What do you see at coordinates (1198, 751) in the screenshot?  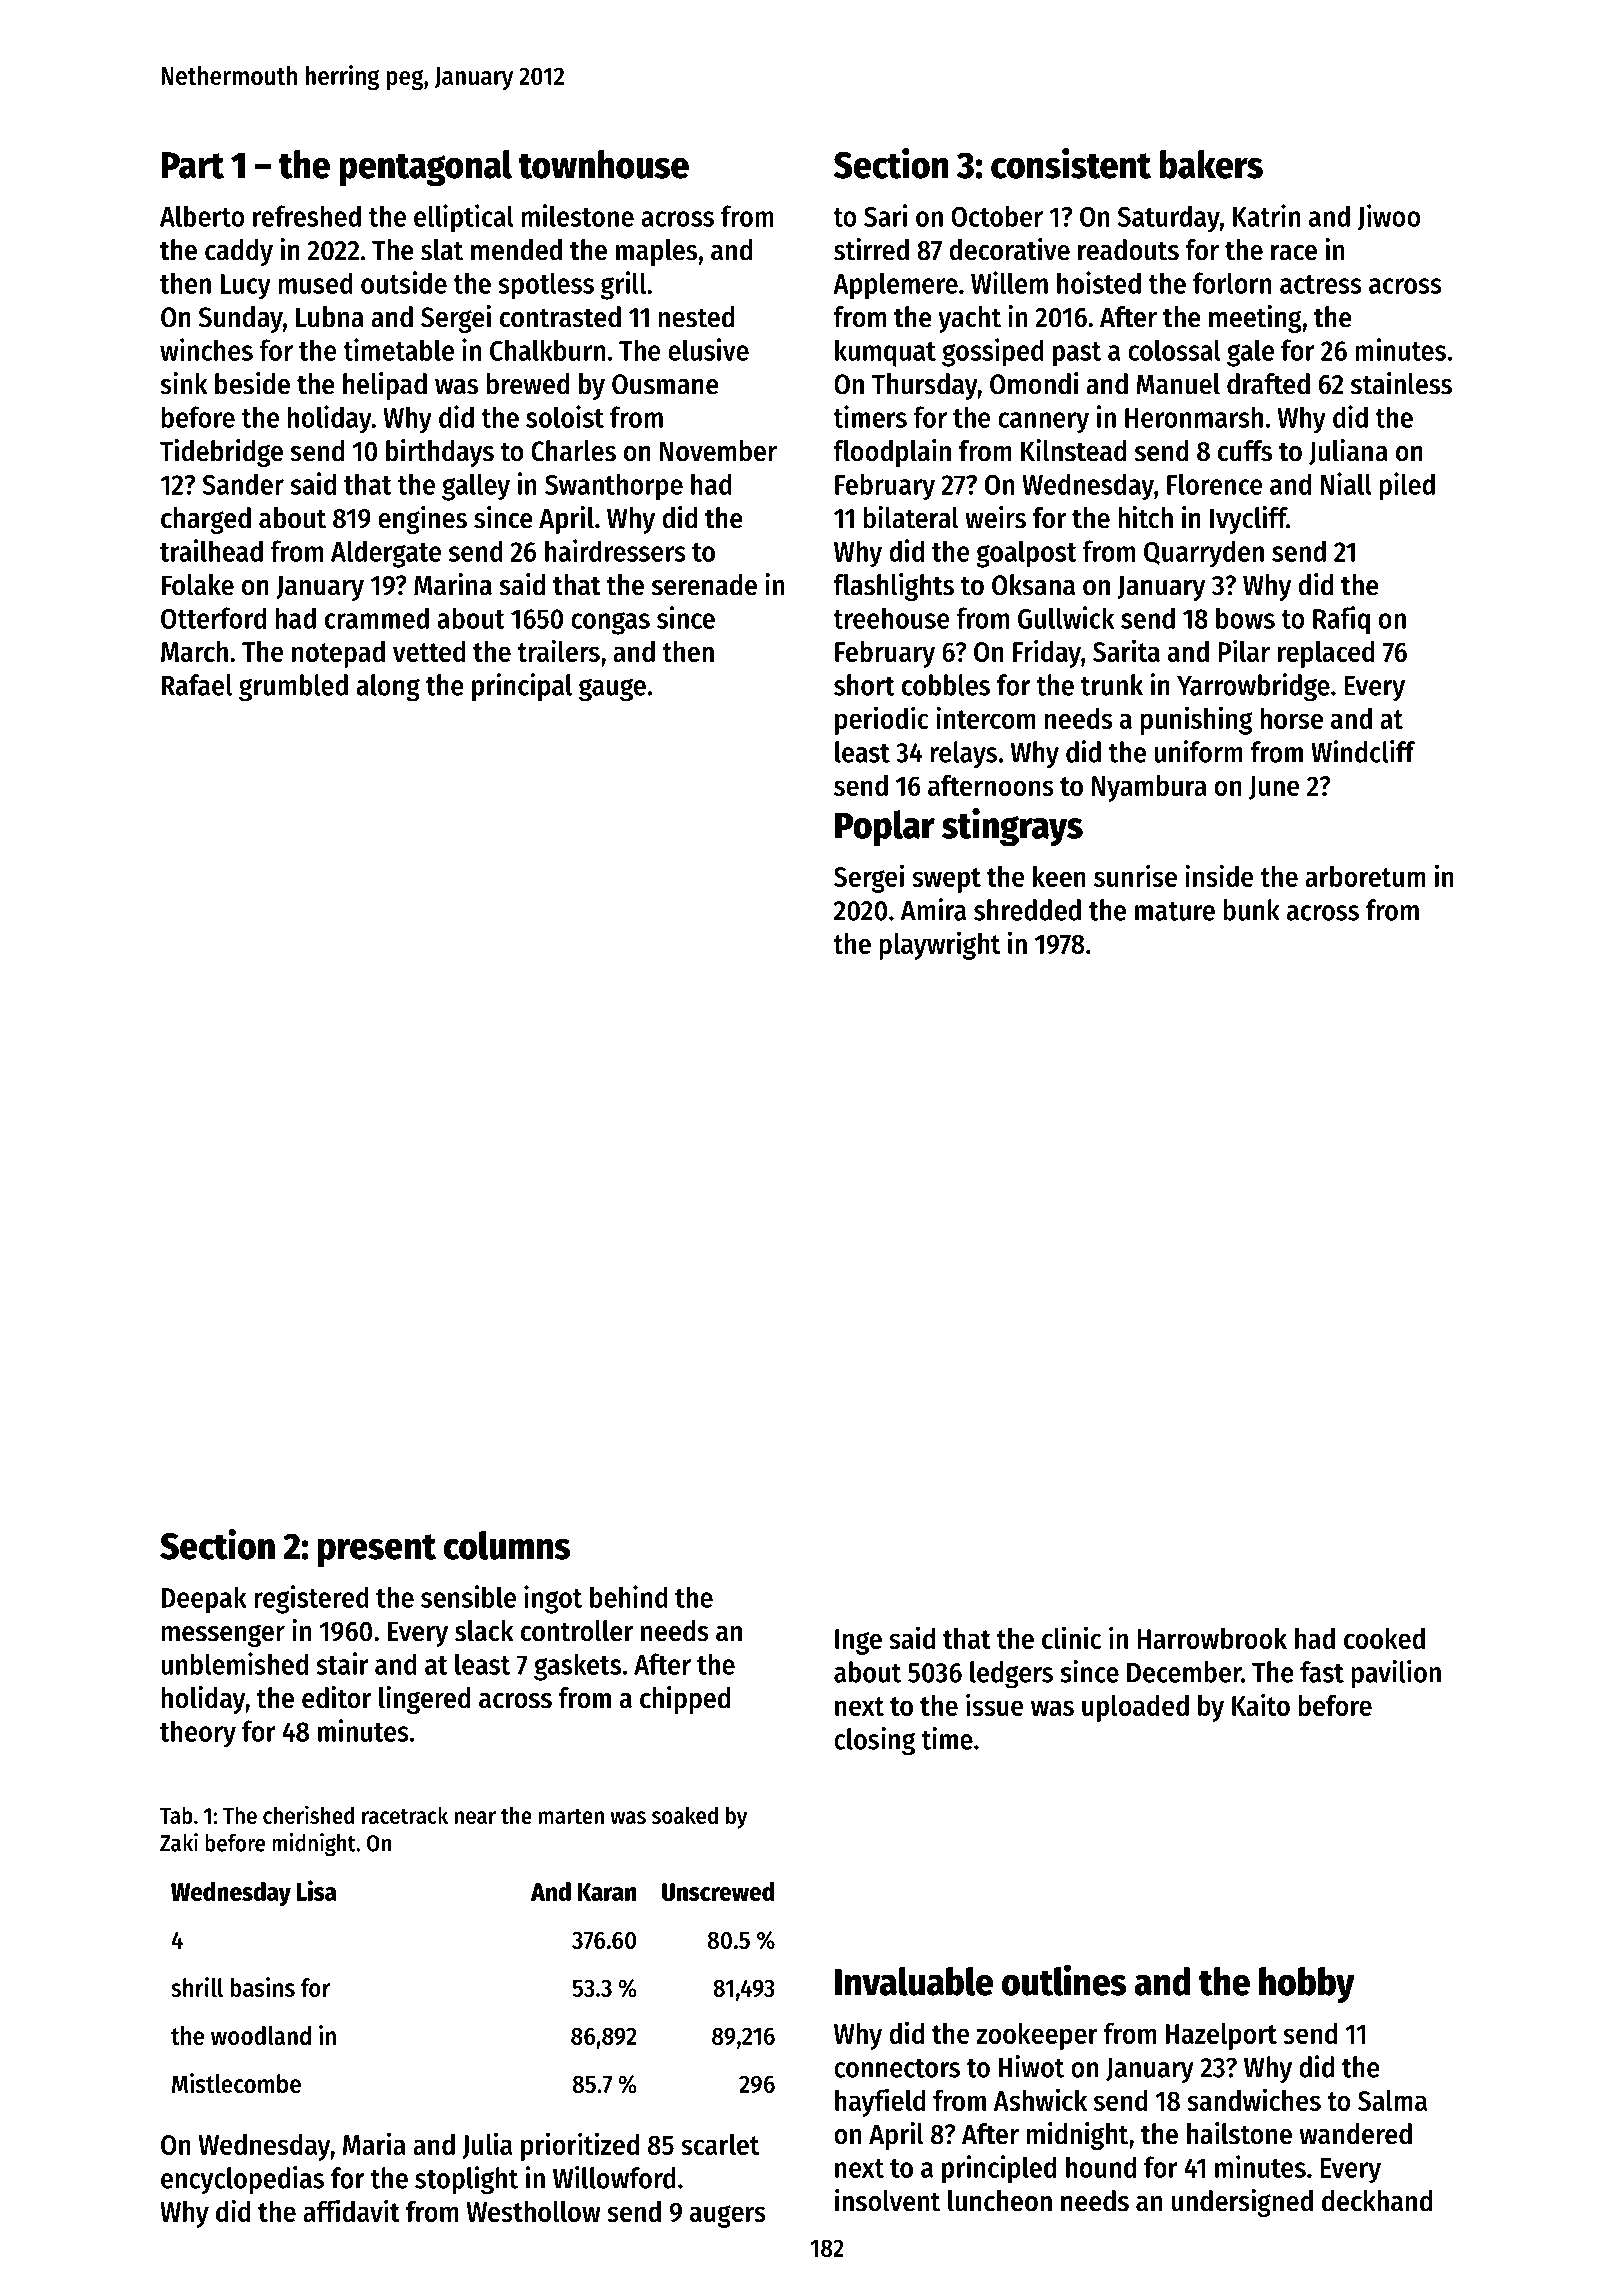 I see `uniform` at bounding box center [1198, 751].
